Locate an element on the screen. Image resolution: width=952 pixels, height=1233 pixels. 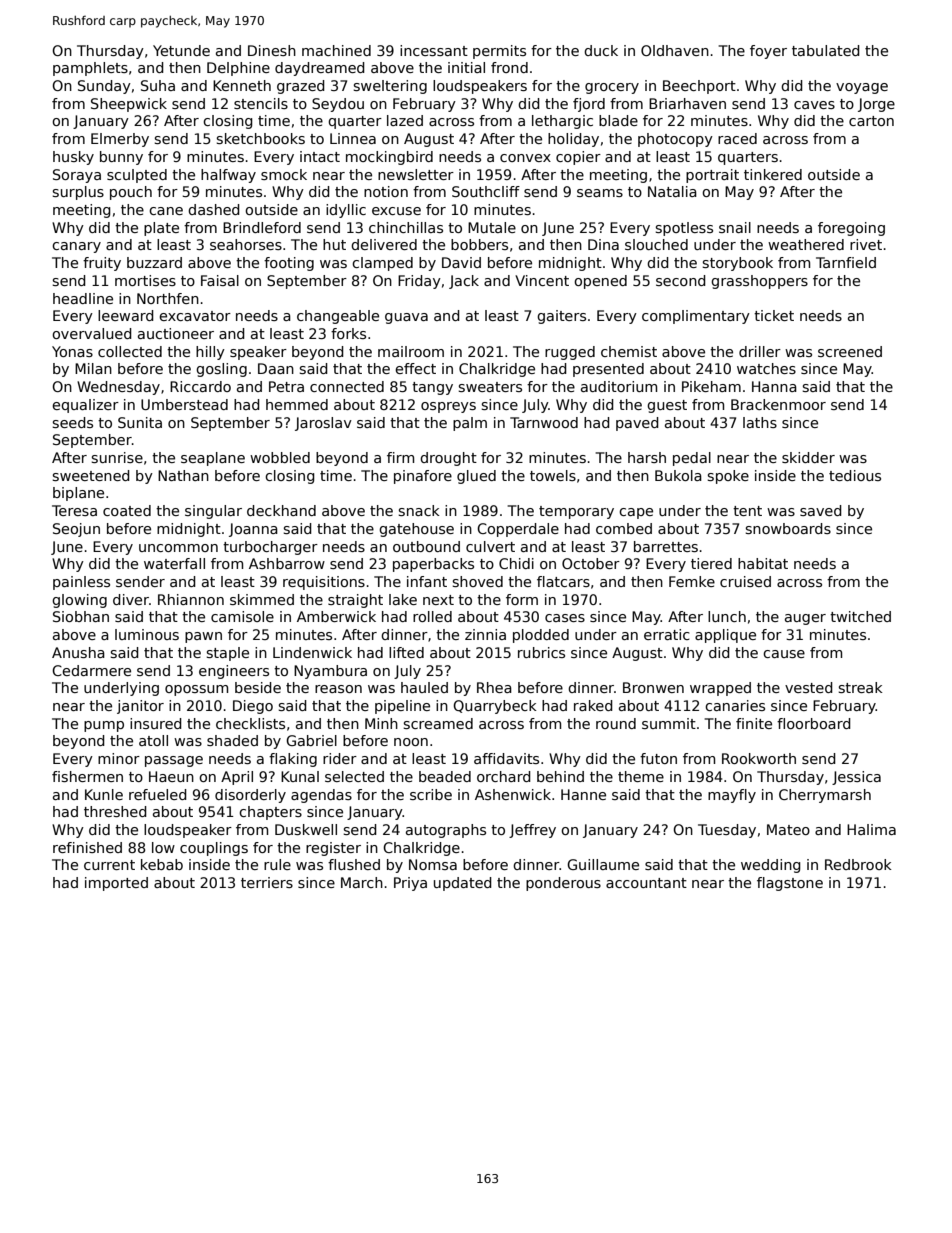
tedious is located at coordinates (855, 475).
